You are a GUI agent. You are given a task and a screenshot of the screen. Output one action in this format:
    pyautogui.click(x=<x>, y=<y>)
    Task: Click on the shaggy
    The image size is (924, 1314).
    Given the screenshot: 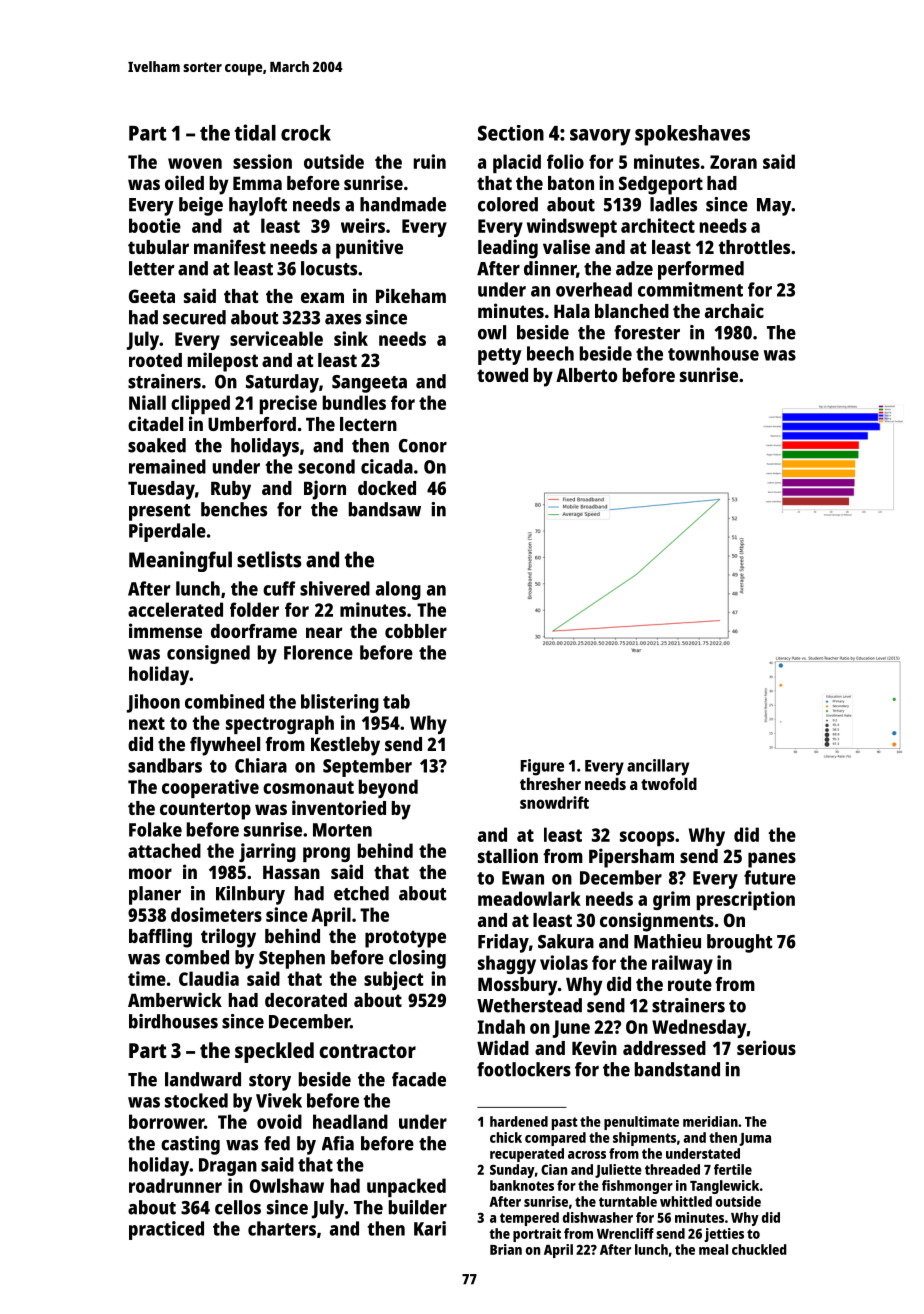 What is the action you would take?
    pyautogui.click(x=507, y=964)
